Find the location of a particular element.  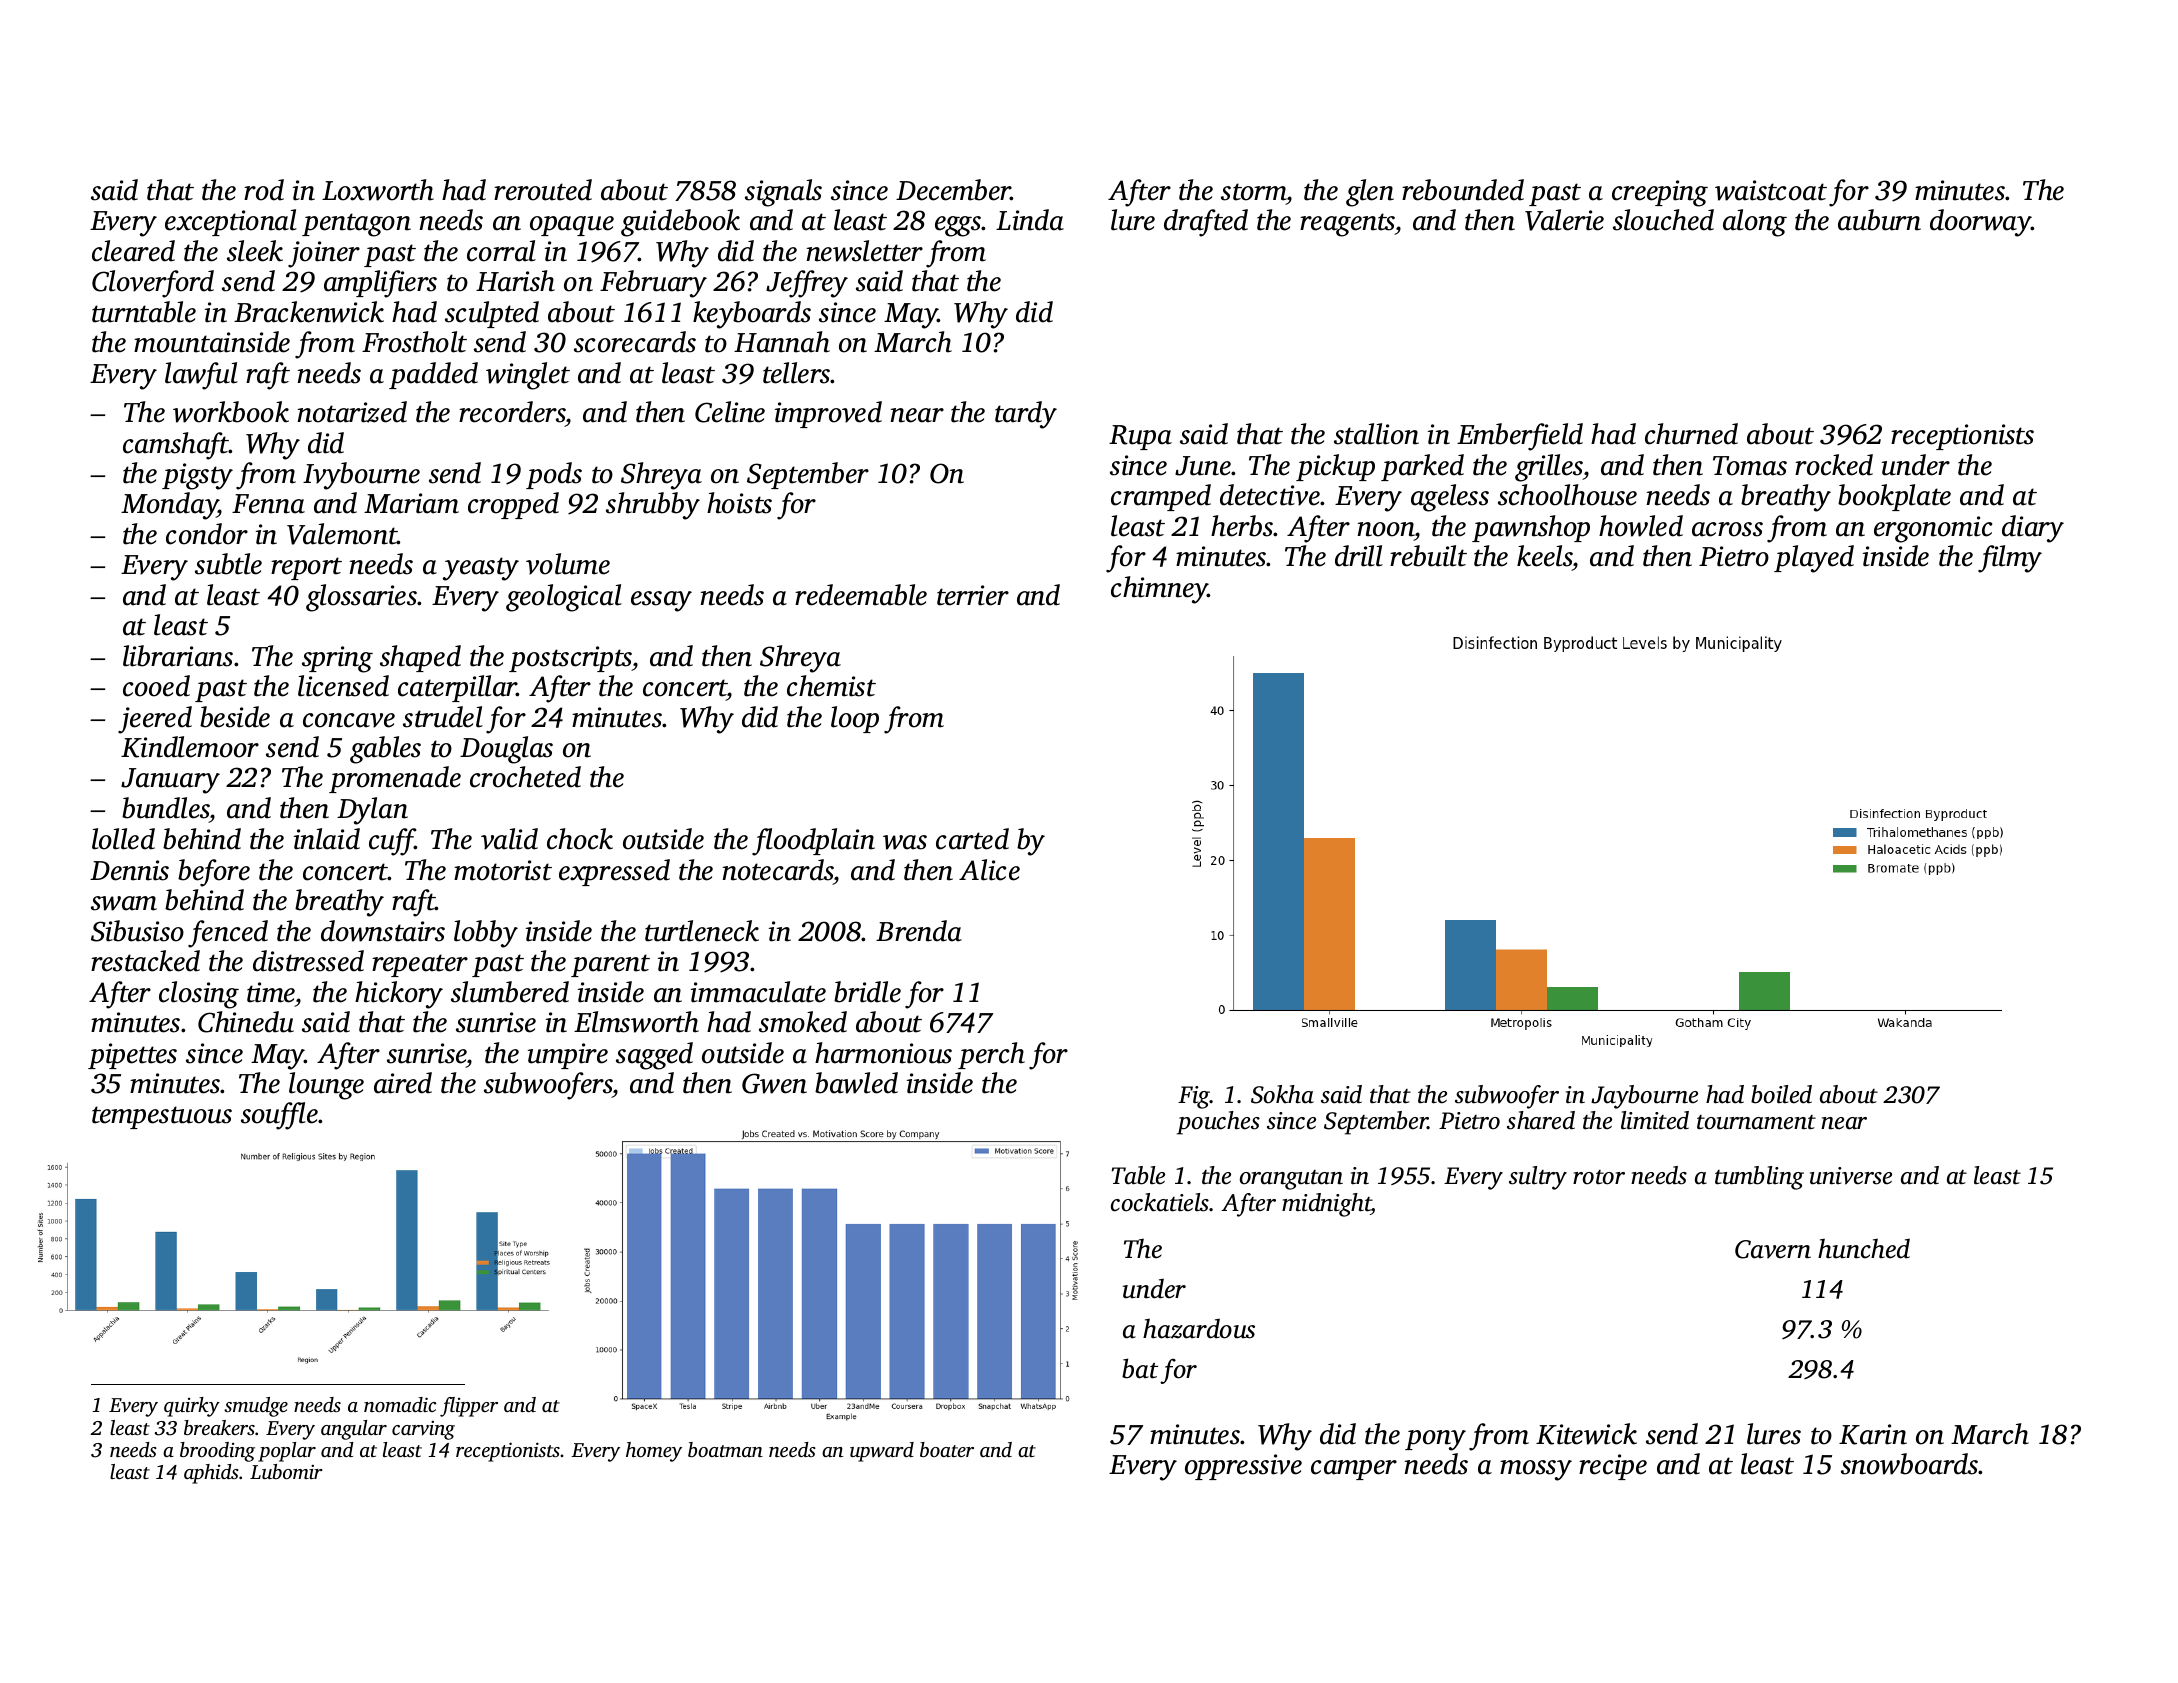

snowboards is located at coordinates (1910, 1464).
